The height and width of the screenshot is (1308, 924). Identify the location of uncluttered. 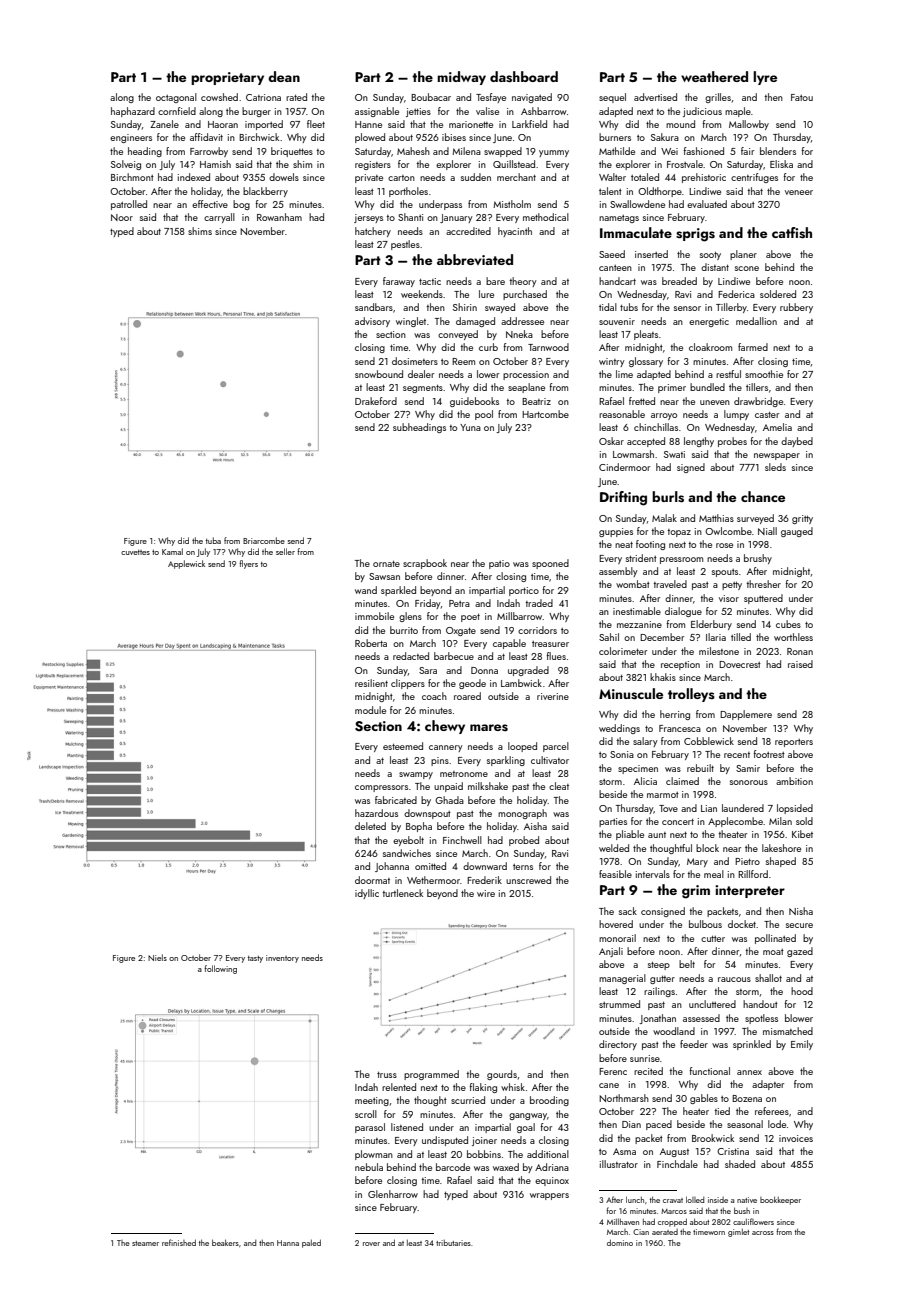
(712, 1004).
